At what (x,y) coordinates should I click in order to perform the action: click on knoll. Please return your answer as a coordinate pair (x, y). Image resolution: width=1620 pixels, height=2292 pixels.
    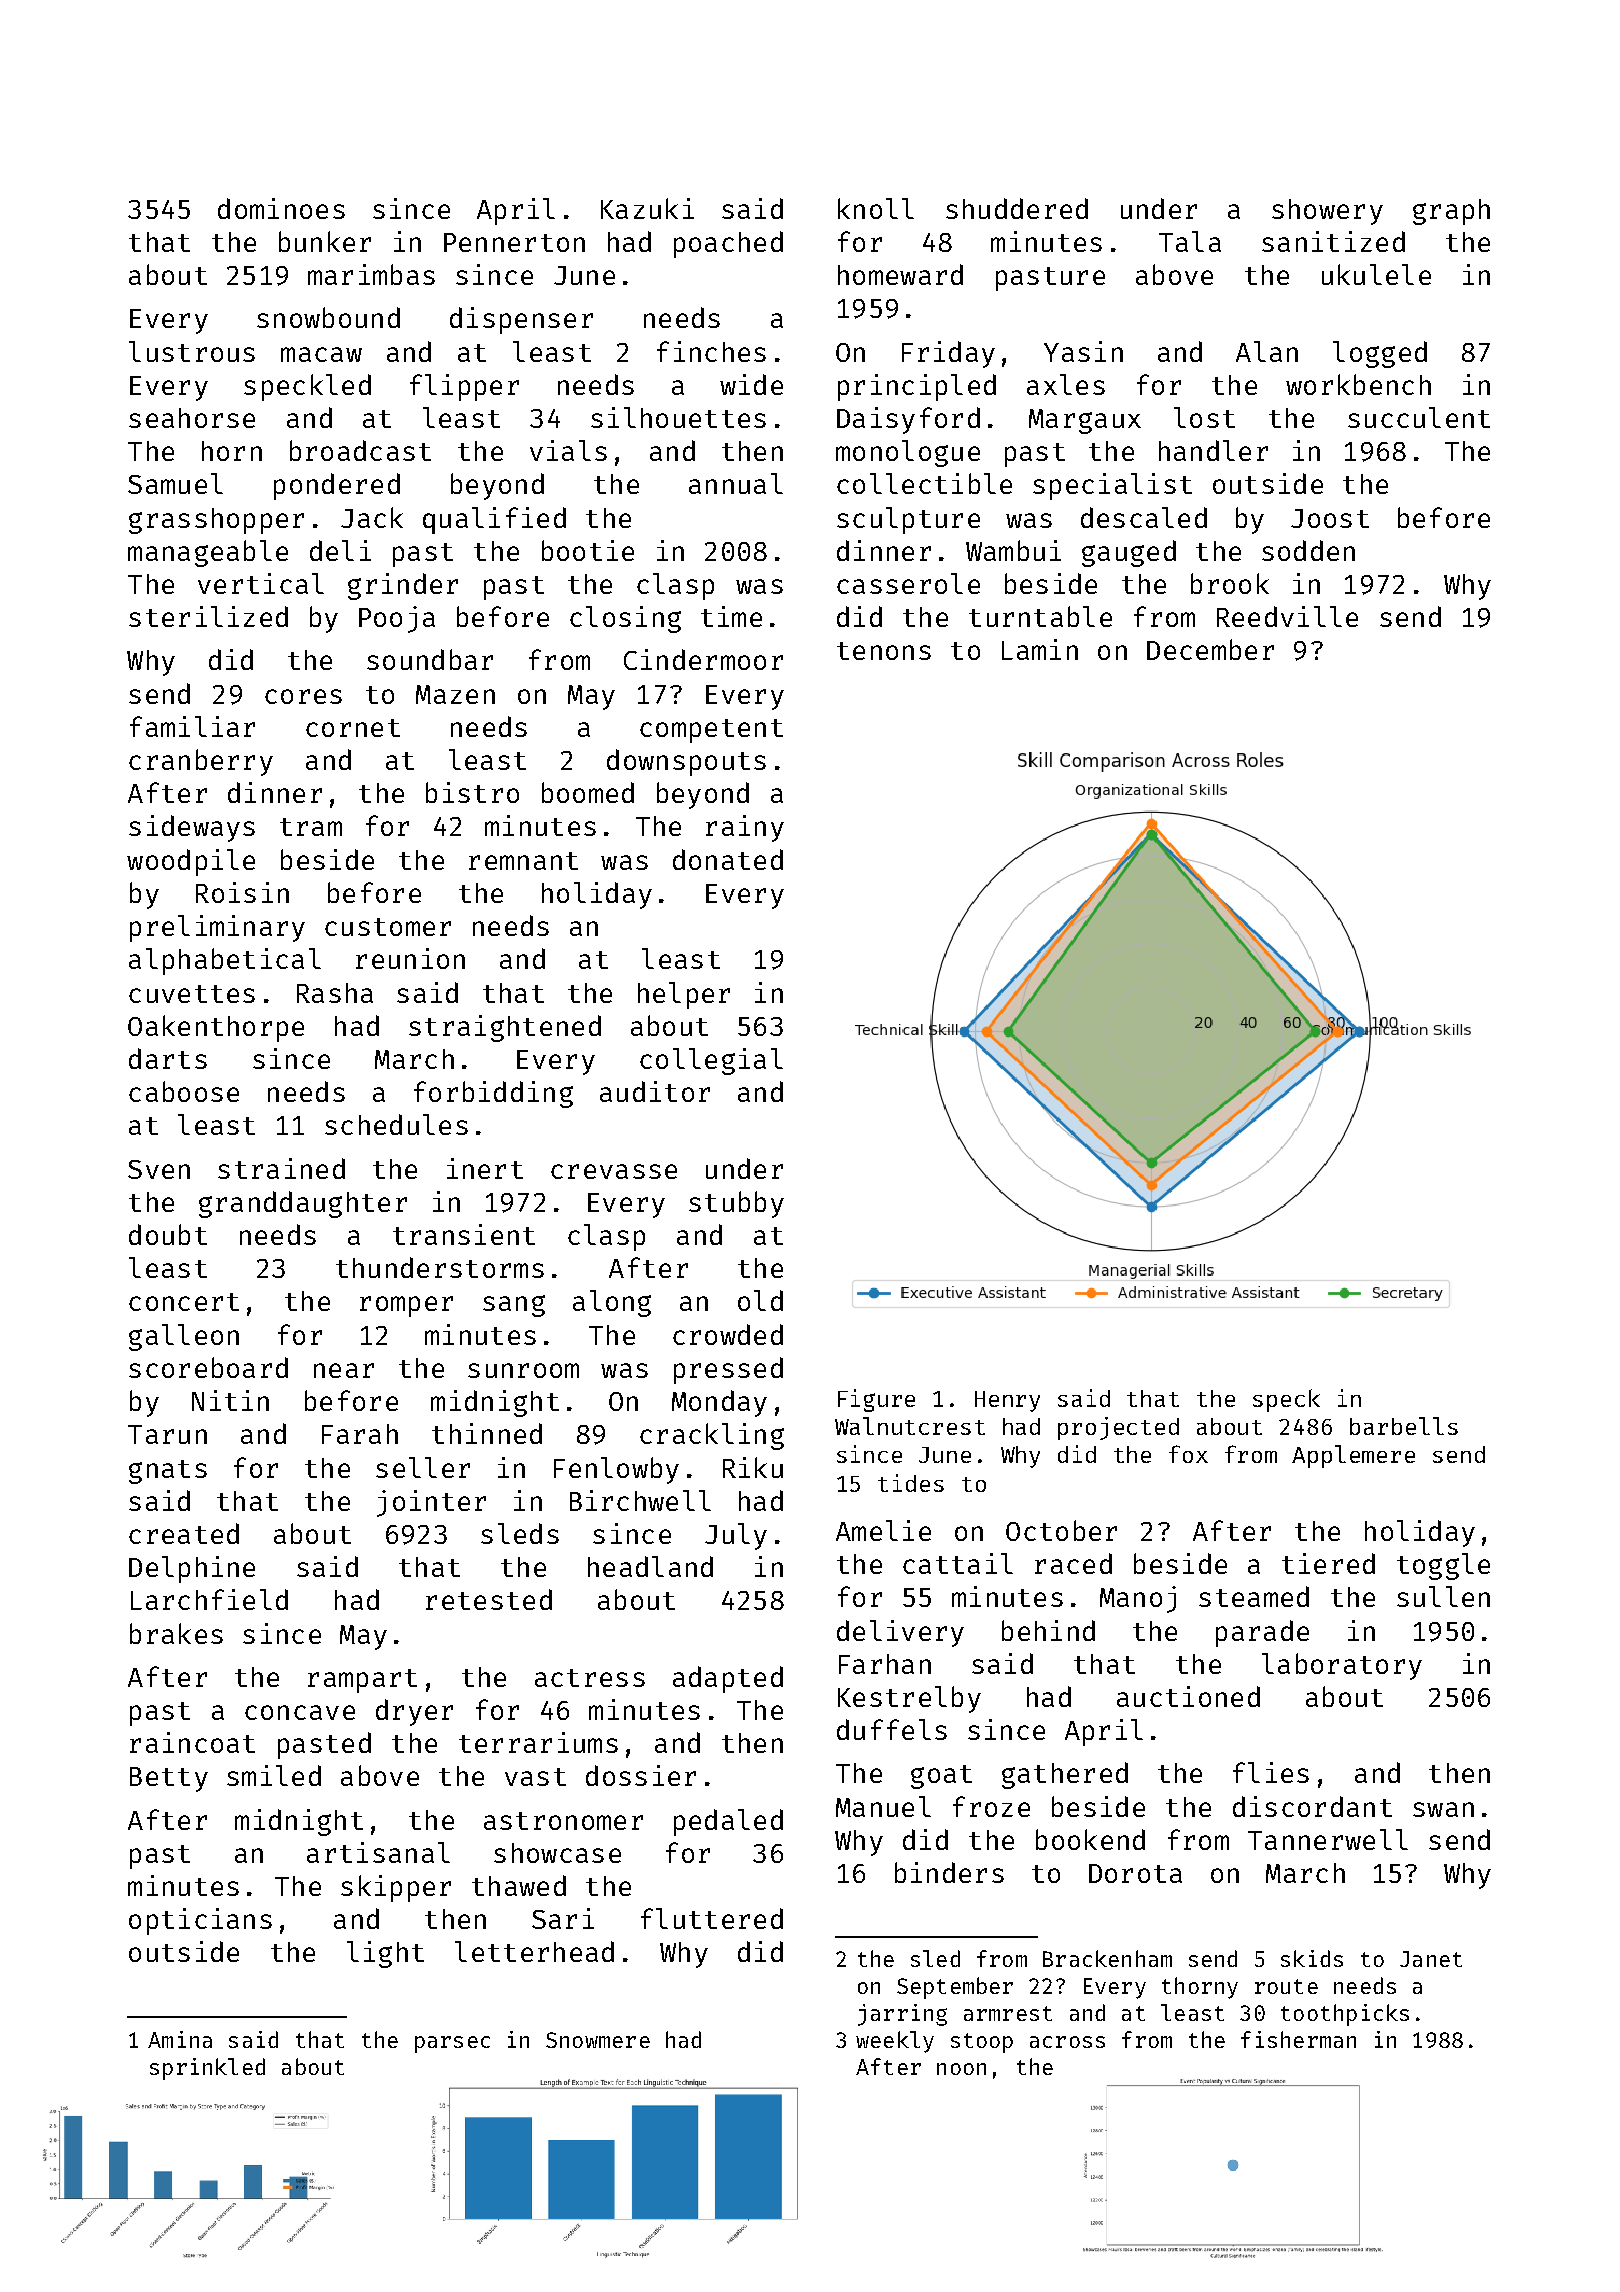
    Looking at the image, I should click on (876, 208).
